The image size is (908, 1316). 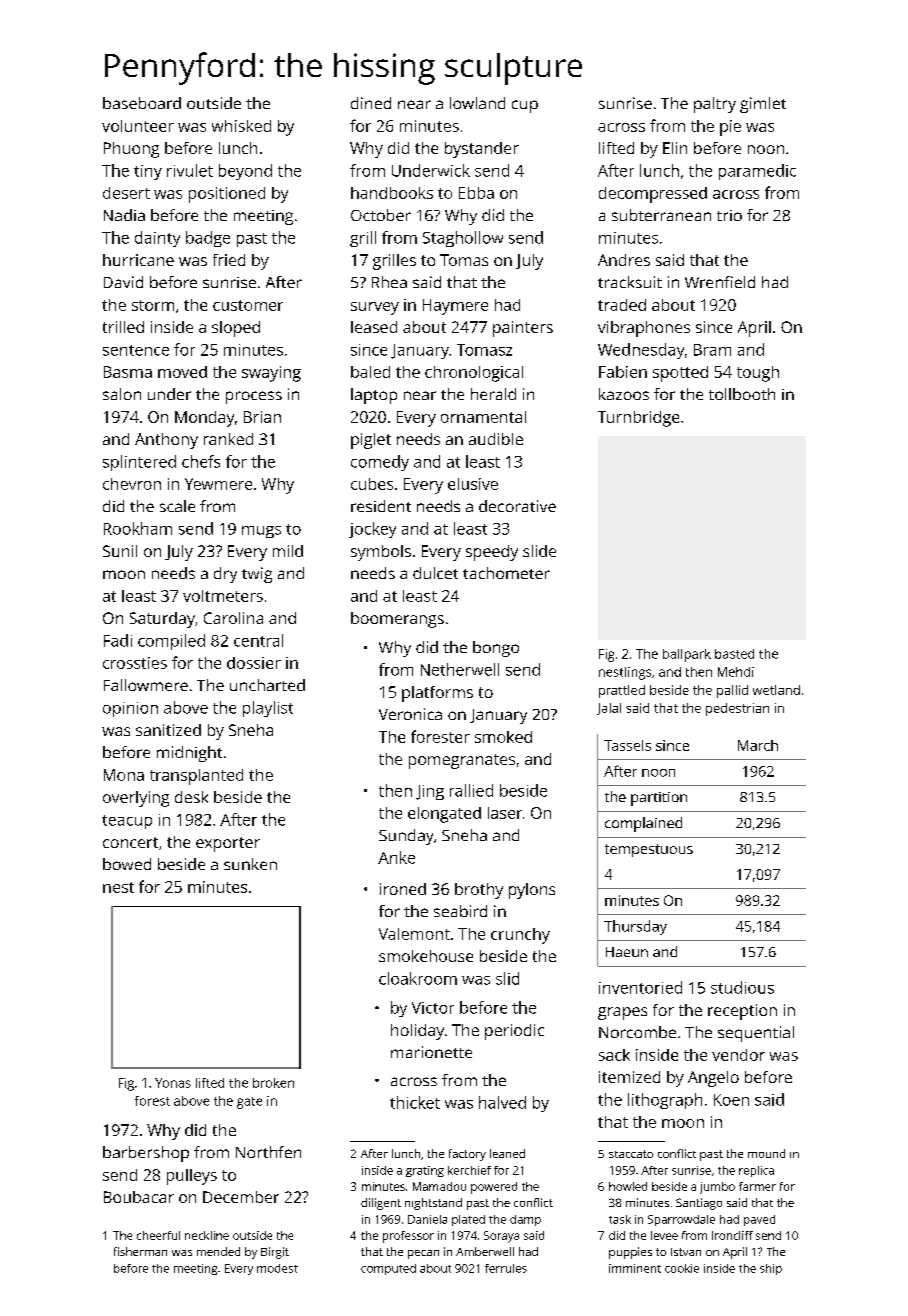 What do you see at coordinates (471, 790) in the screenshot?
I see `rallied` at bounding box center [471, 790].
